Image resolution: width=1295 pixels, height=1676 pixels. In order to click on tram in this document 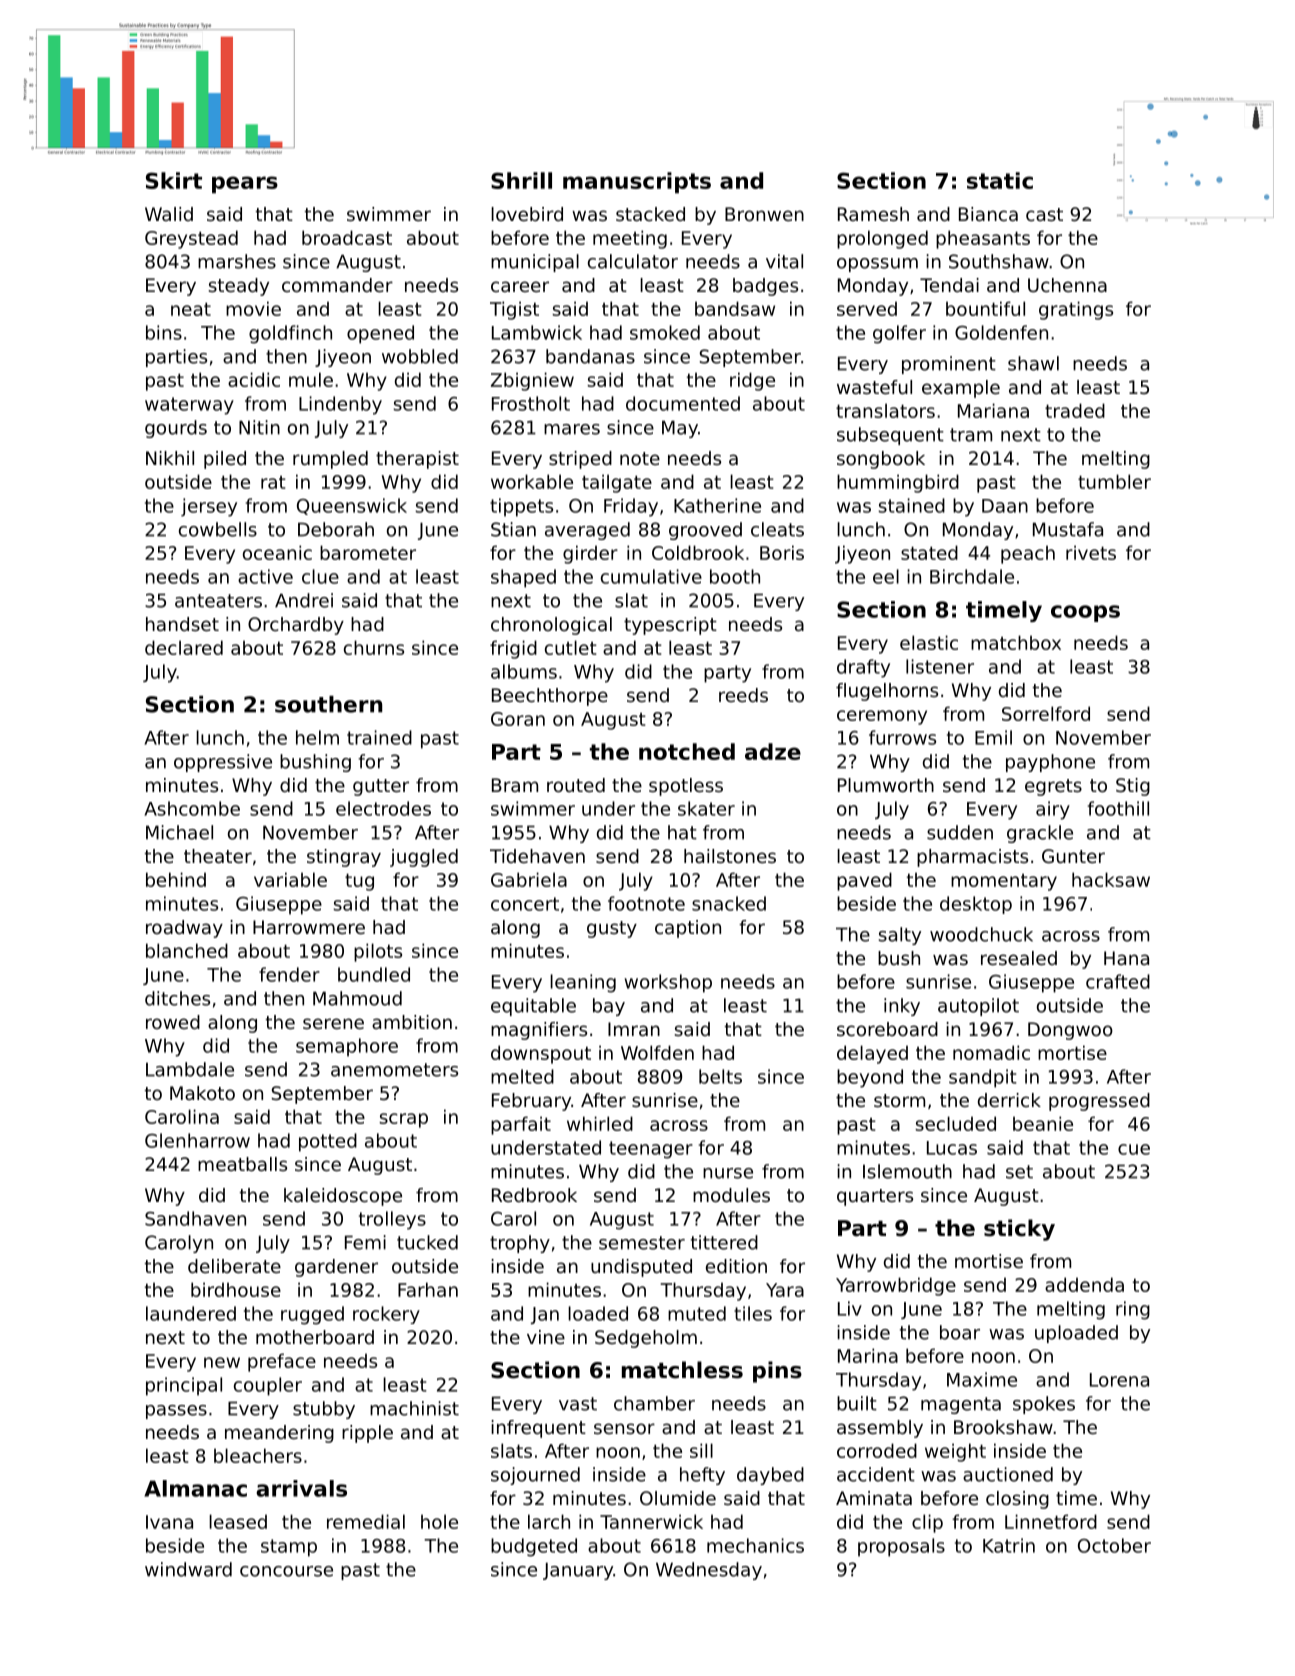, I will do `click(971, 435)`.
